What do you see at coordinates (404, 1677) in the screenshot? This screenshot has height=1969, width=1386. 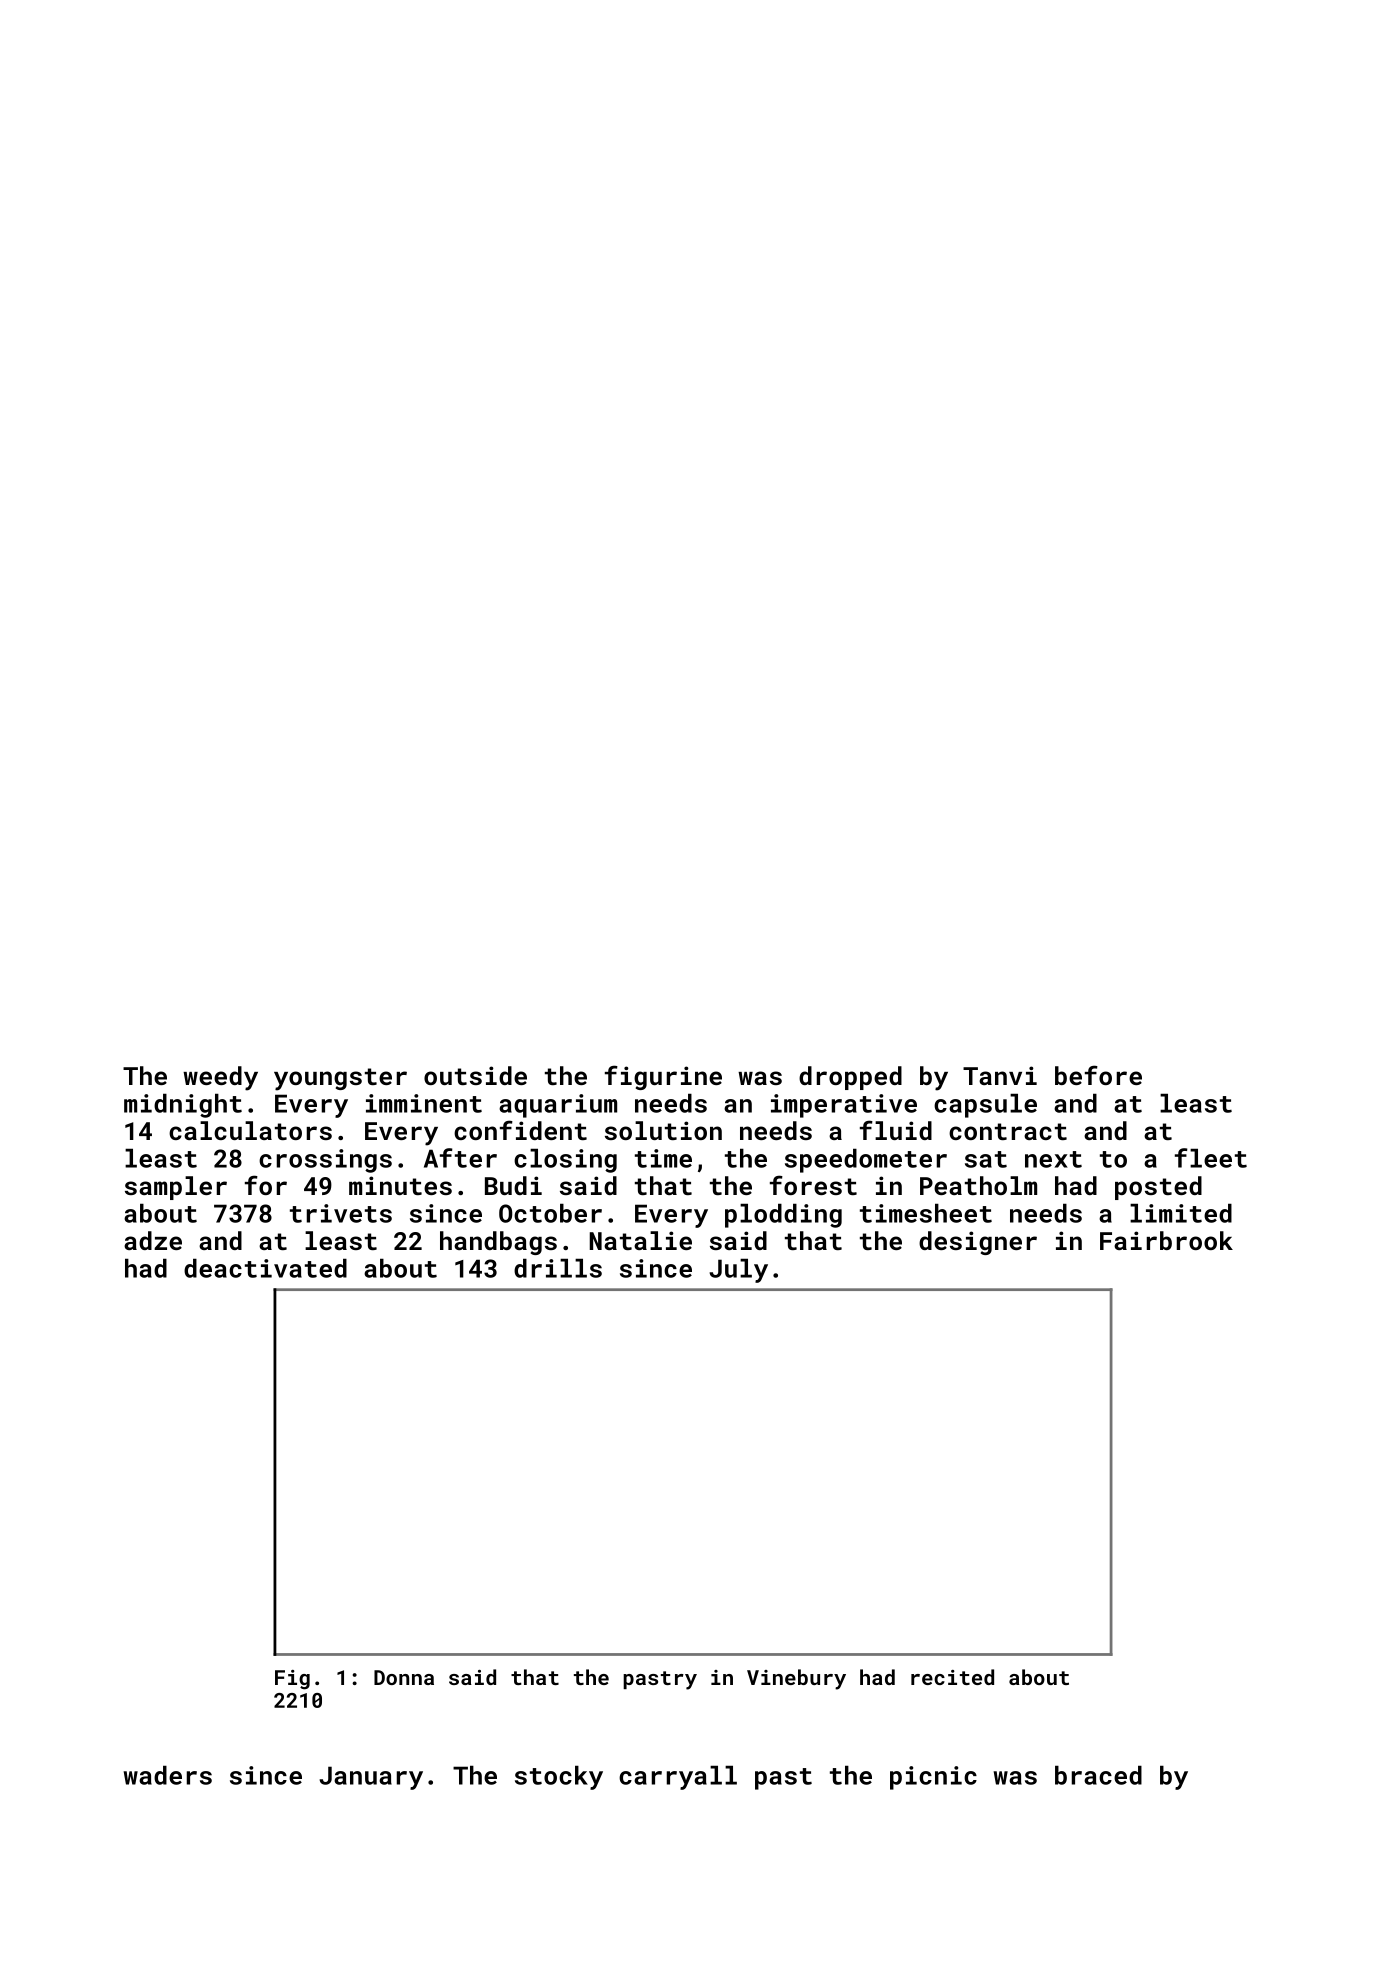 I see `Donna` at bounding box center [404, 1677].
